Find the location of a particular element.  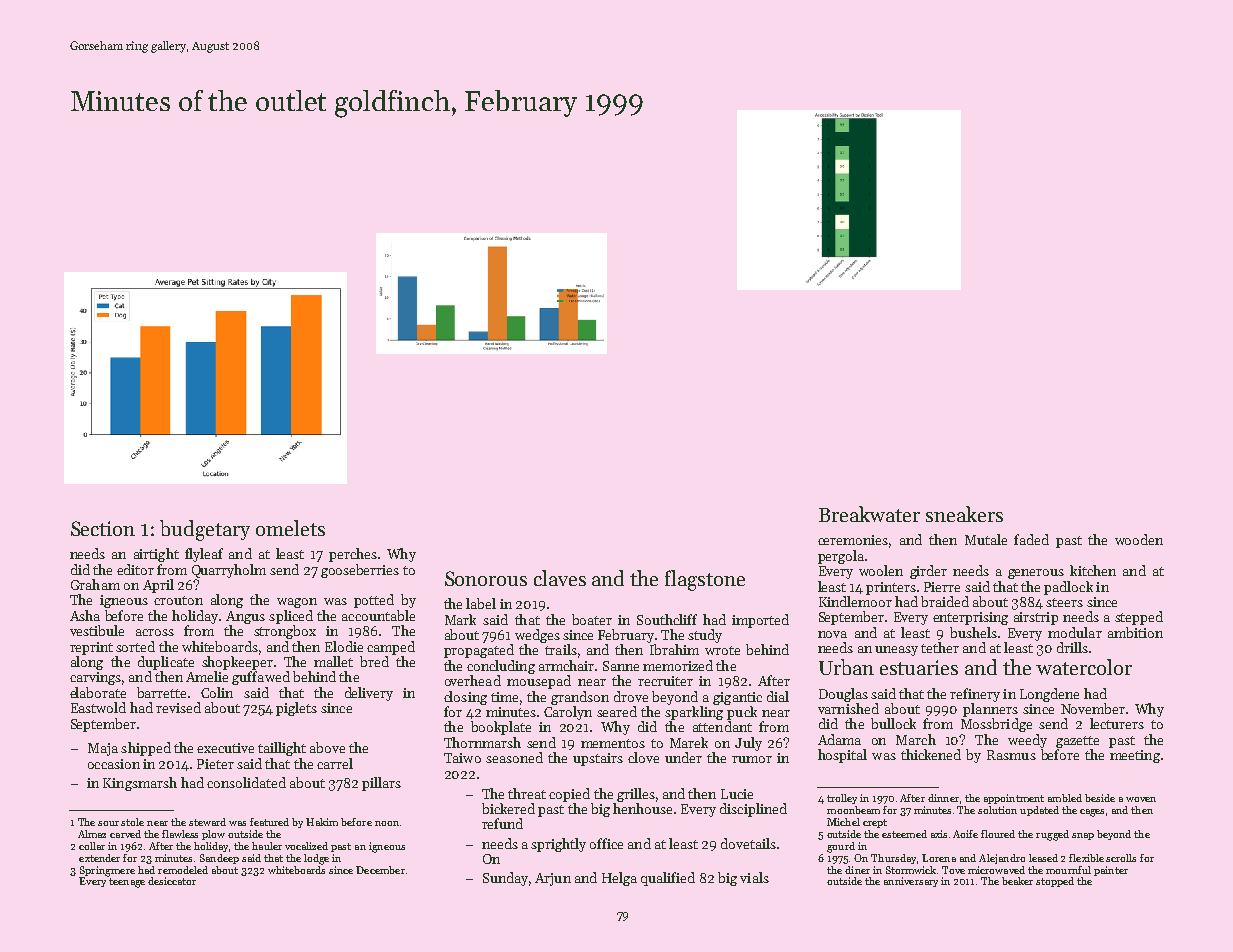

Hakim is located at coordinates (322, 822).
